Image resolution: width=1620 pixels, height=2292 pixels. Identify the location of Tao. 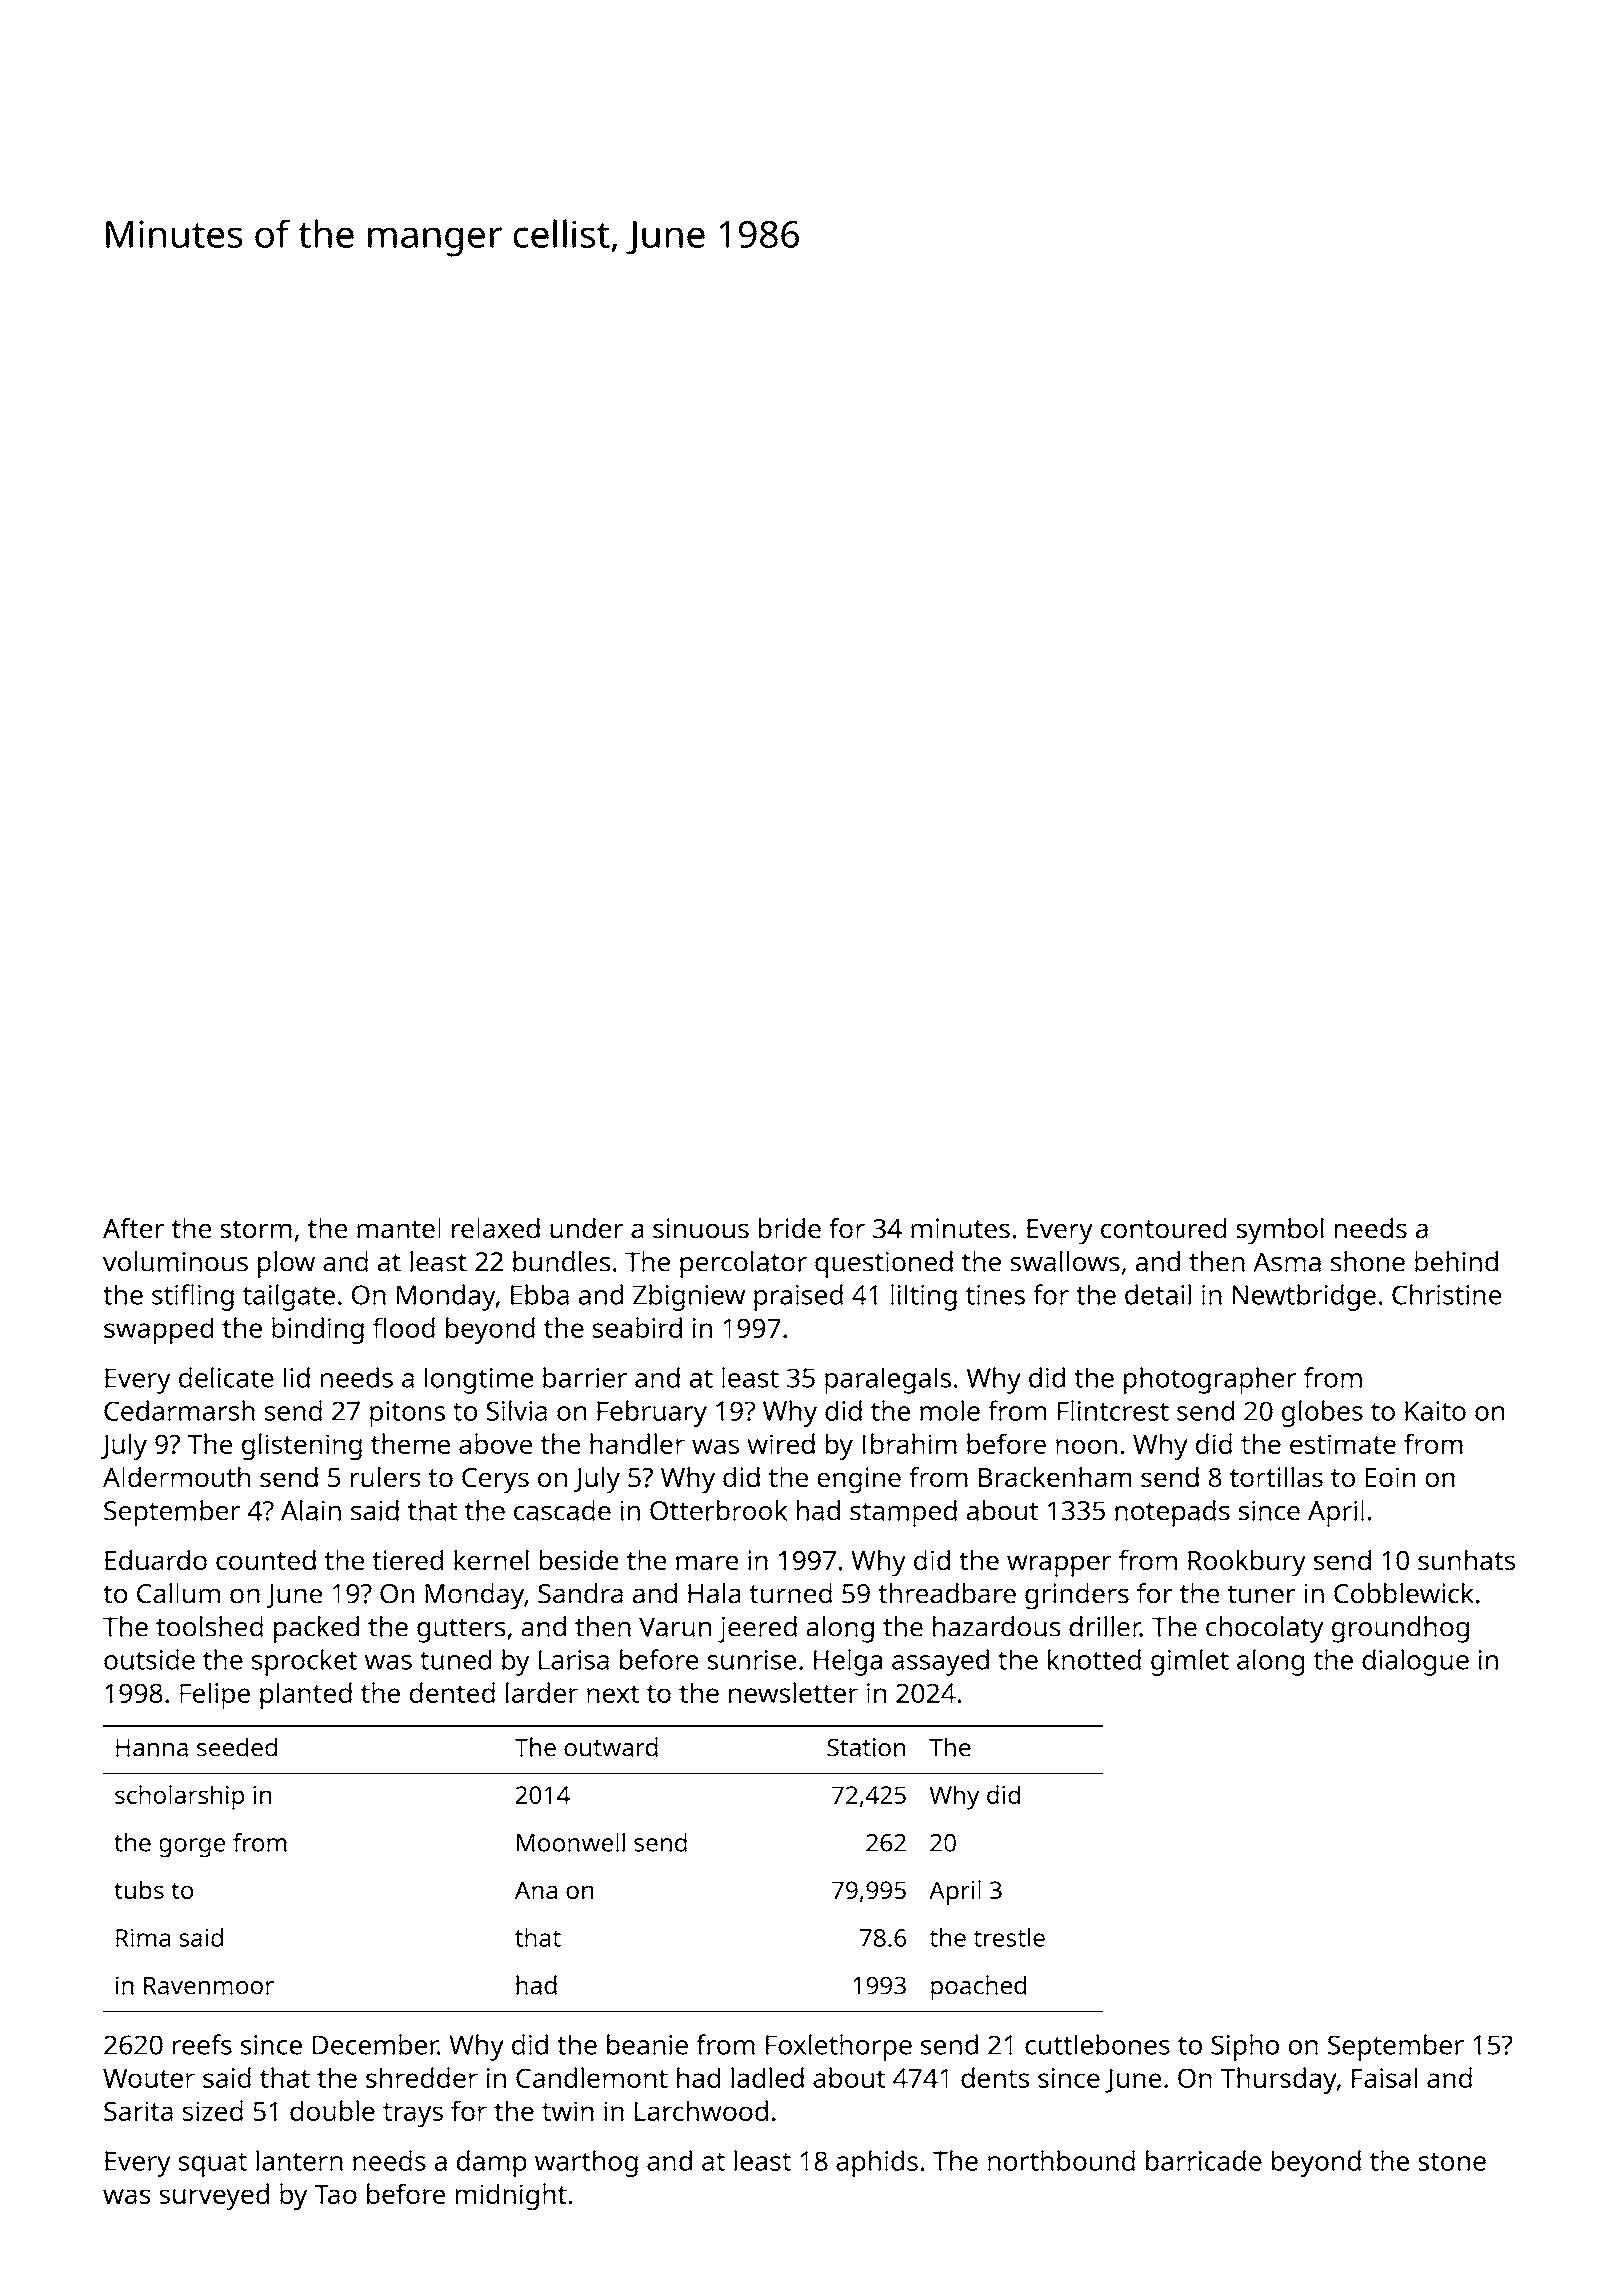
(335, 2194).
